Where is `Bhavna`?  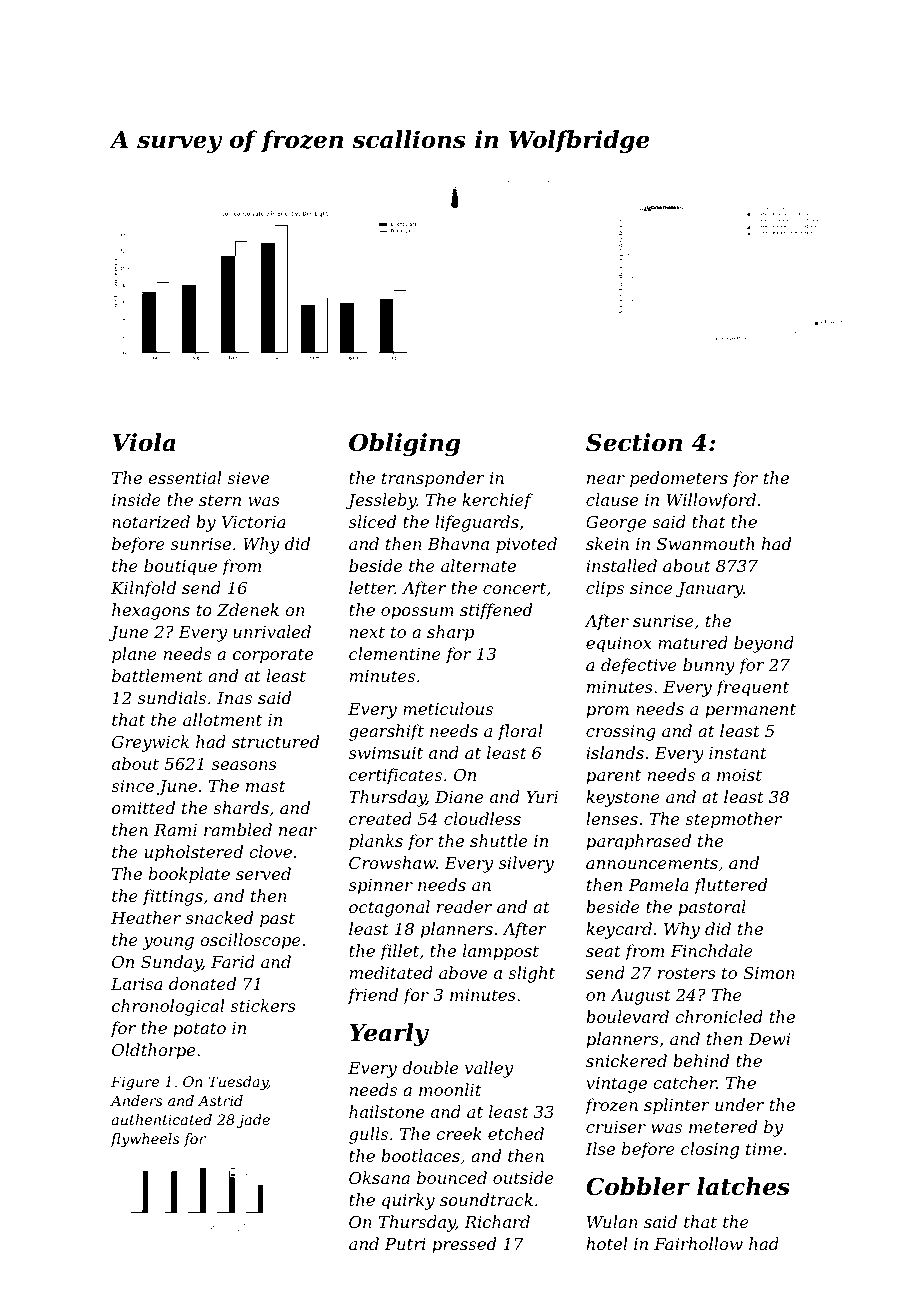 Bhavna is located at coordinates (458, 543).
